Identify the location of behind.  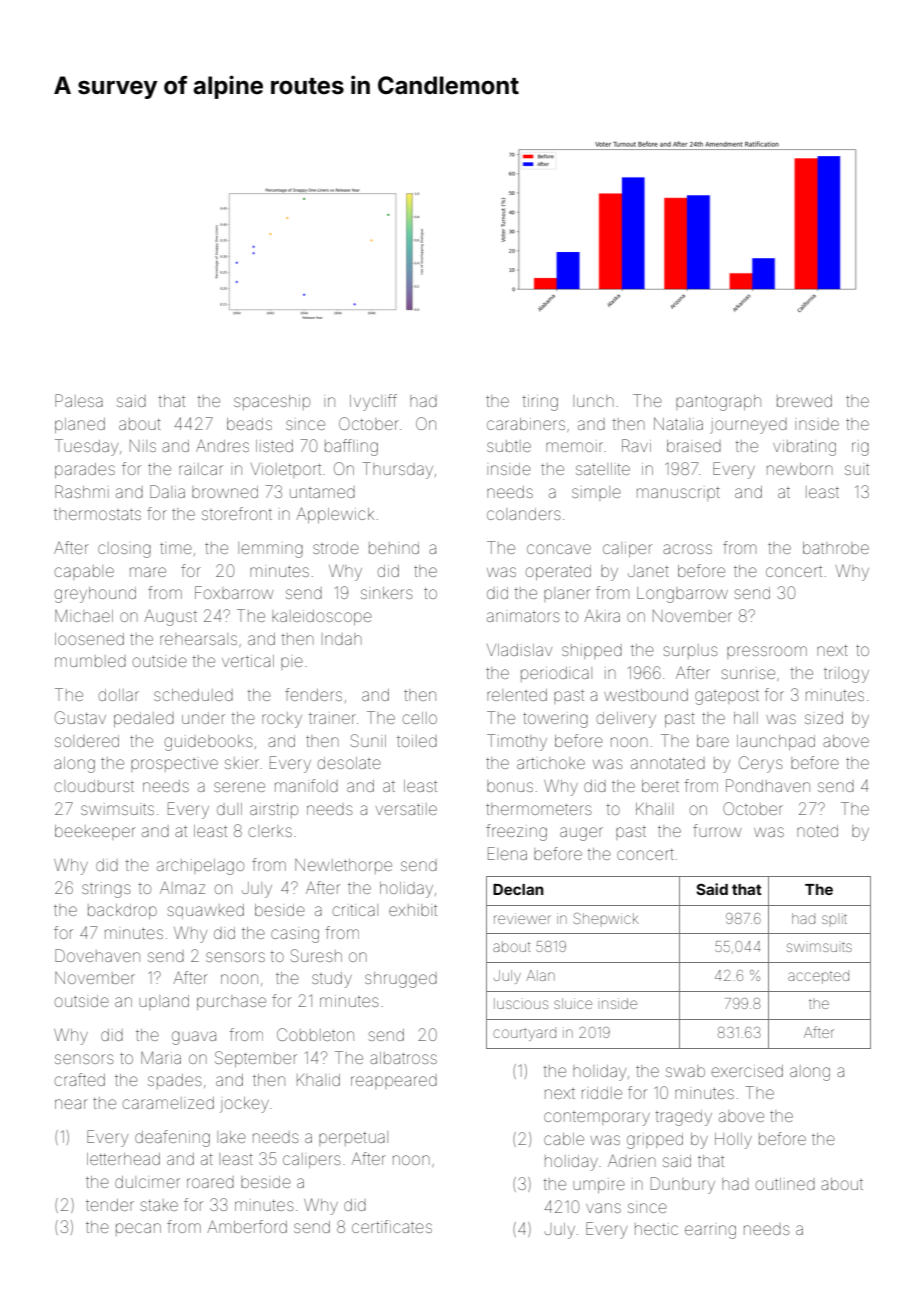
(394, 548).
